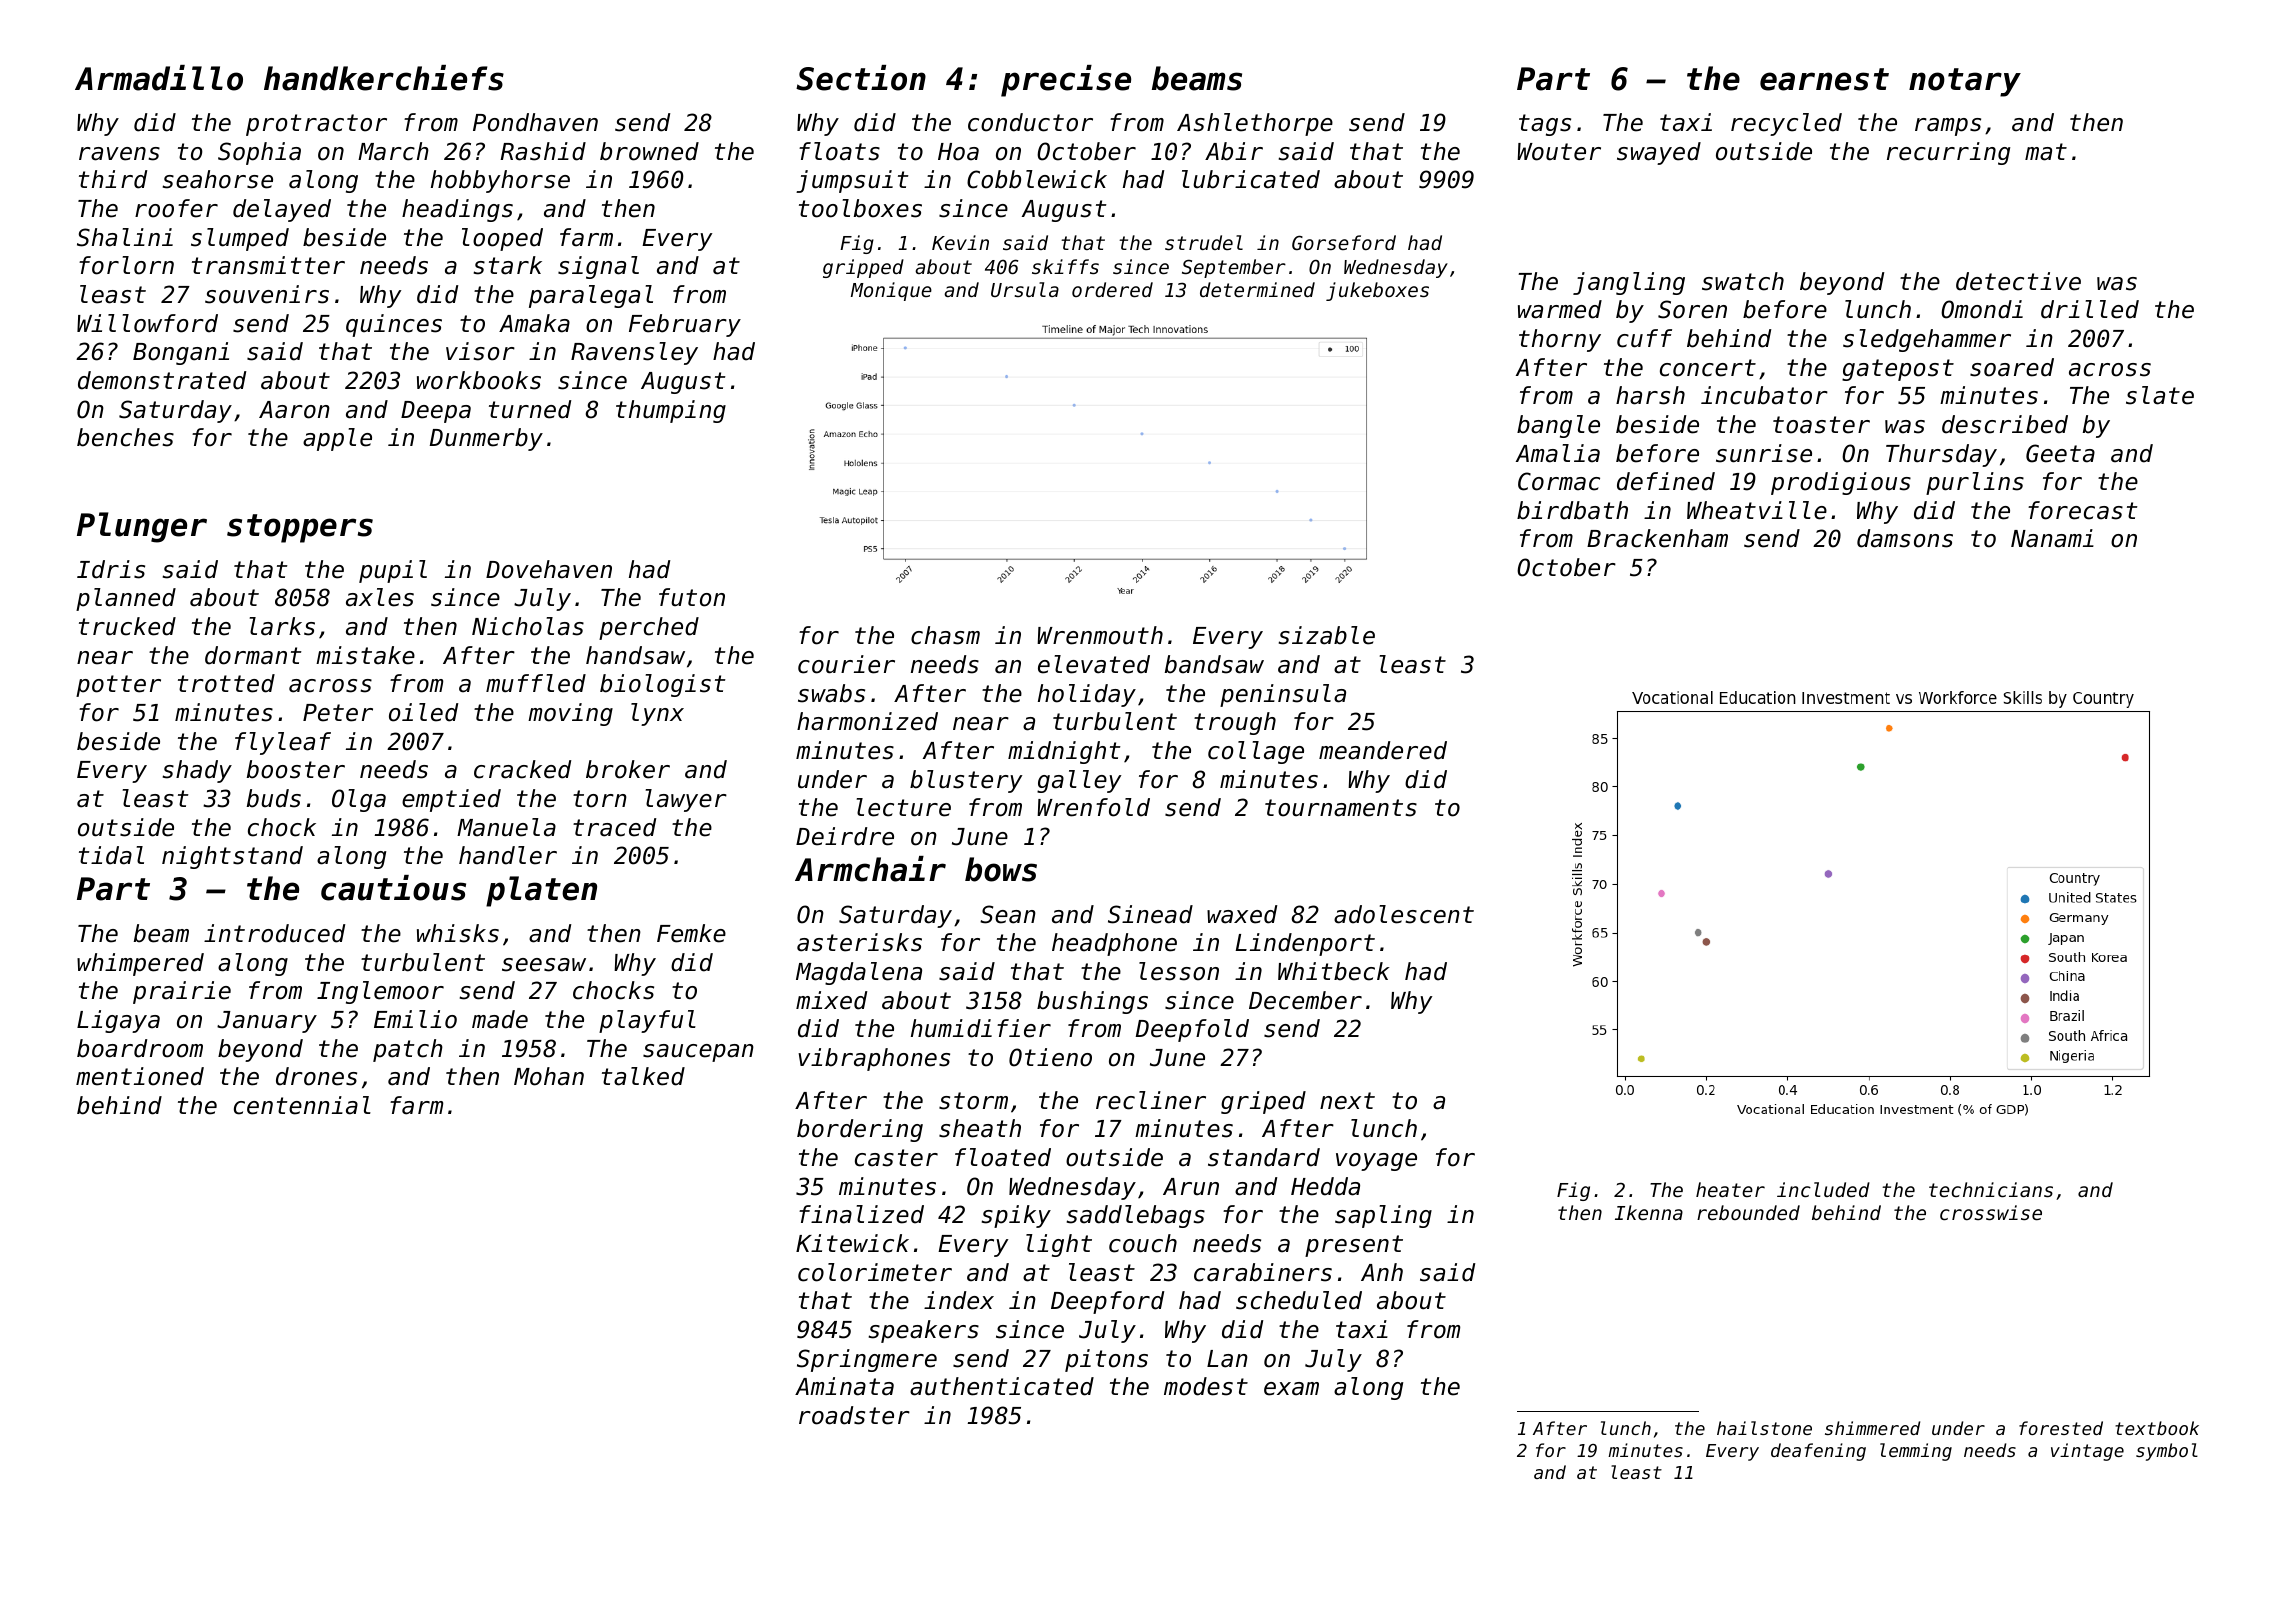  I want to click on meandered, so click(1383, 750).
